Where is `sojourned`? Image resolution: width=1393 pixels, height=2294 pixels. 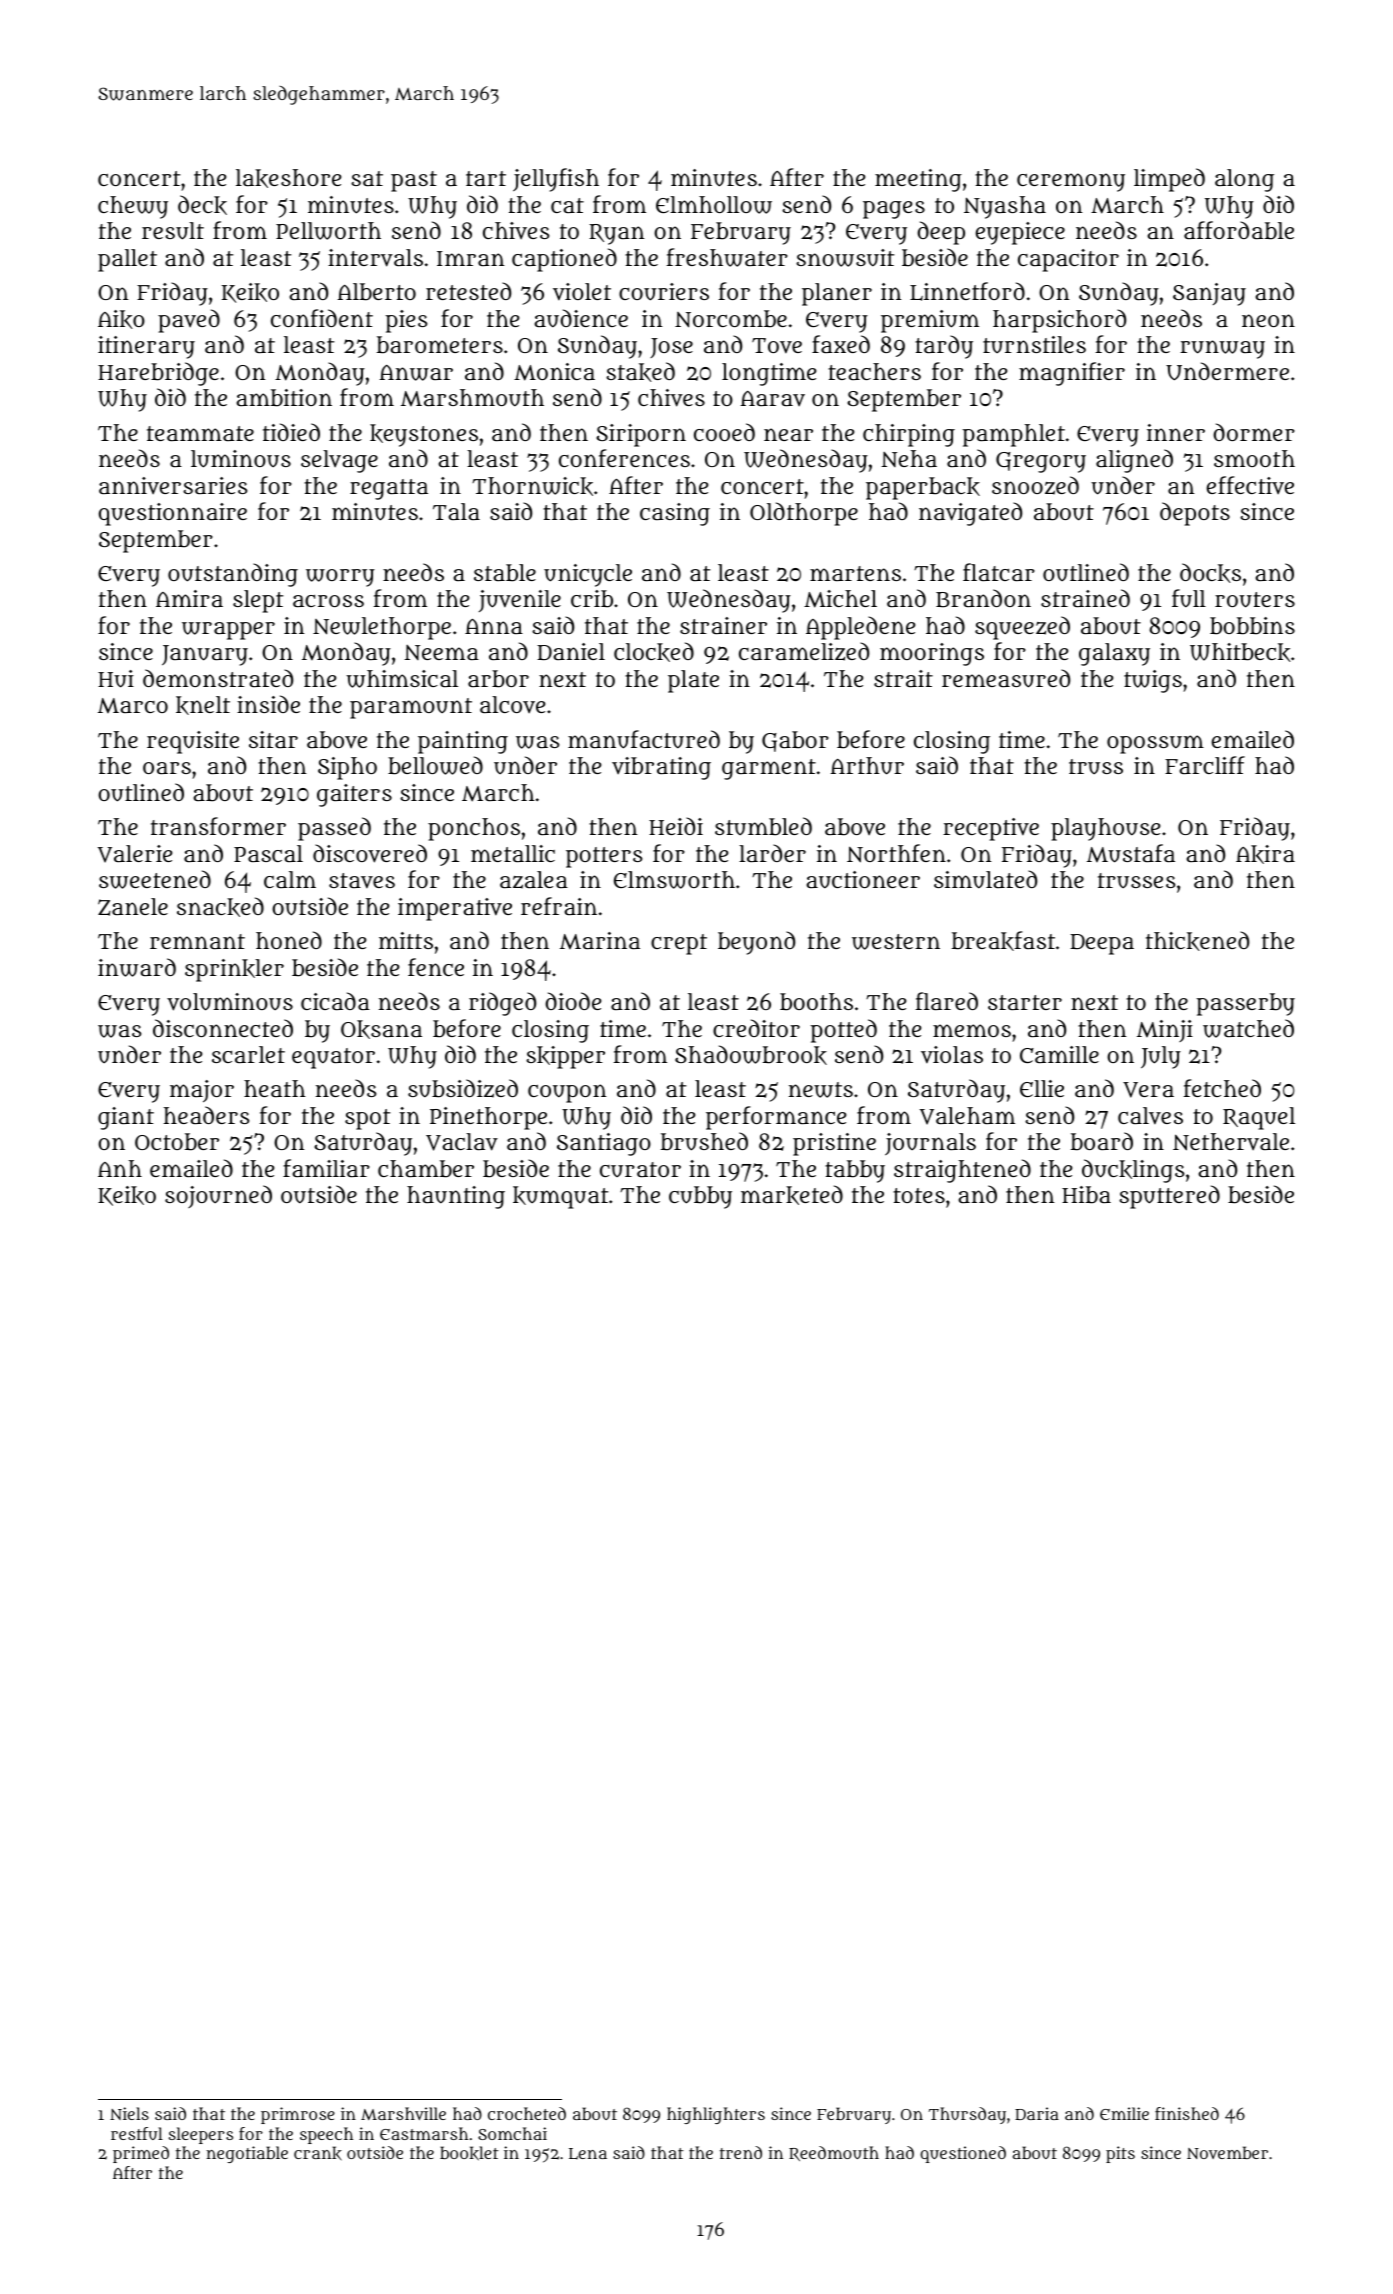
sojourned is located at coordinates (218, 1196).
